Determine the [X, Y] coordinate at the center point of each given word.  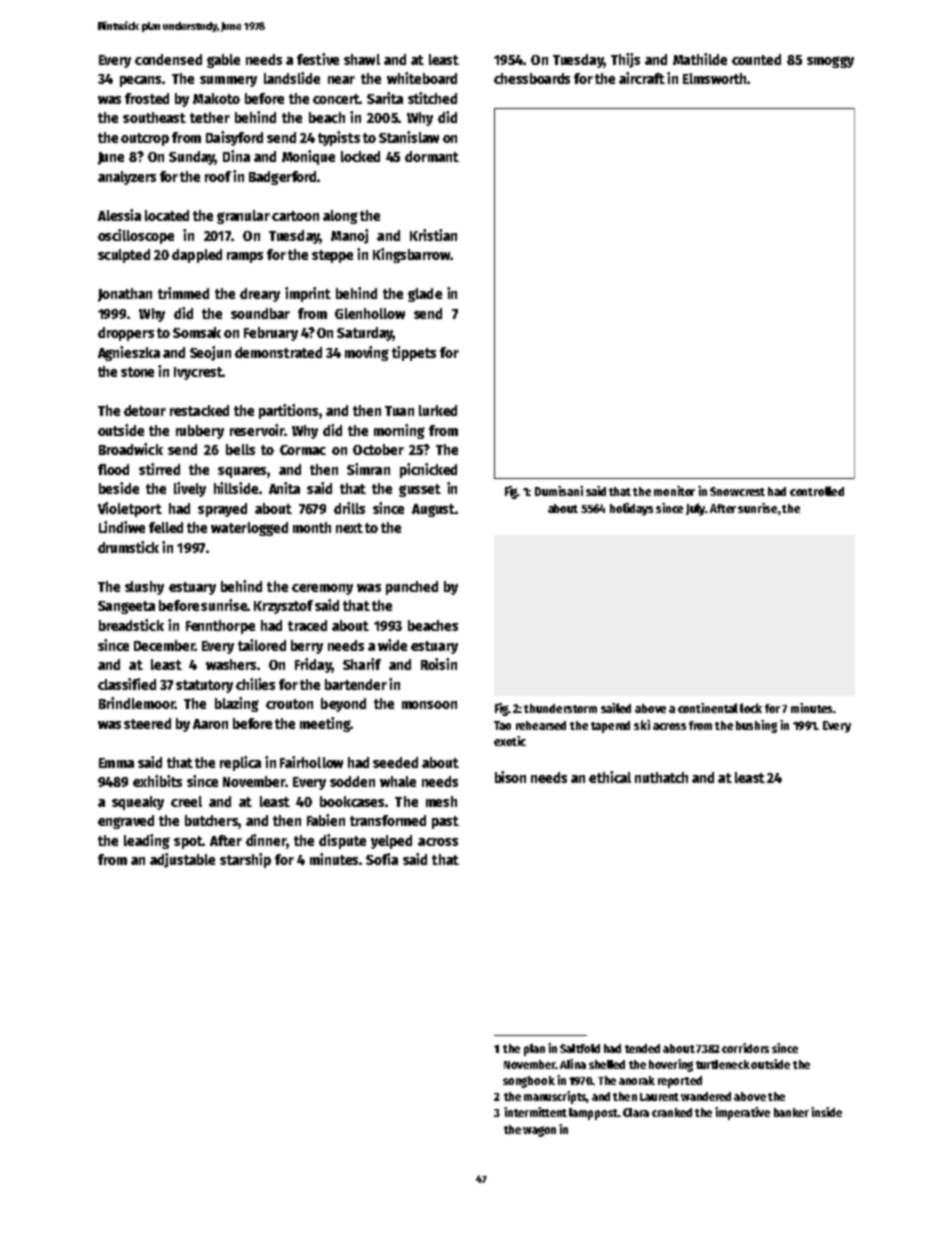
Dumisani [559, 491]
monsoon [429, 705]
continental [708, 708]
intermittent [535, 1112]
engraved [126, 822]
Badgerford [282, 178]
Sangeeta [126, 607]
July [695, 509]
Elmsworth [714, 78]
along [340, 217]
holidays [631, 509]
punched [412, 588]
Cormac [303, 450]
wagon [539, 1131]
